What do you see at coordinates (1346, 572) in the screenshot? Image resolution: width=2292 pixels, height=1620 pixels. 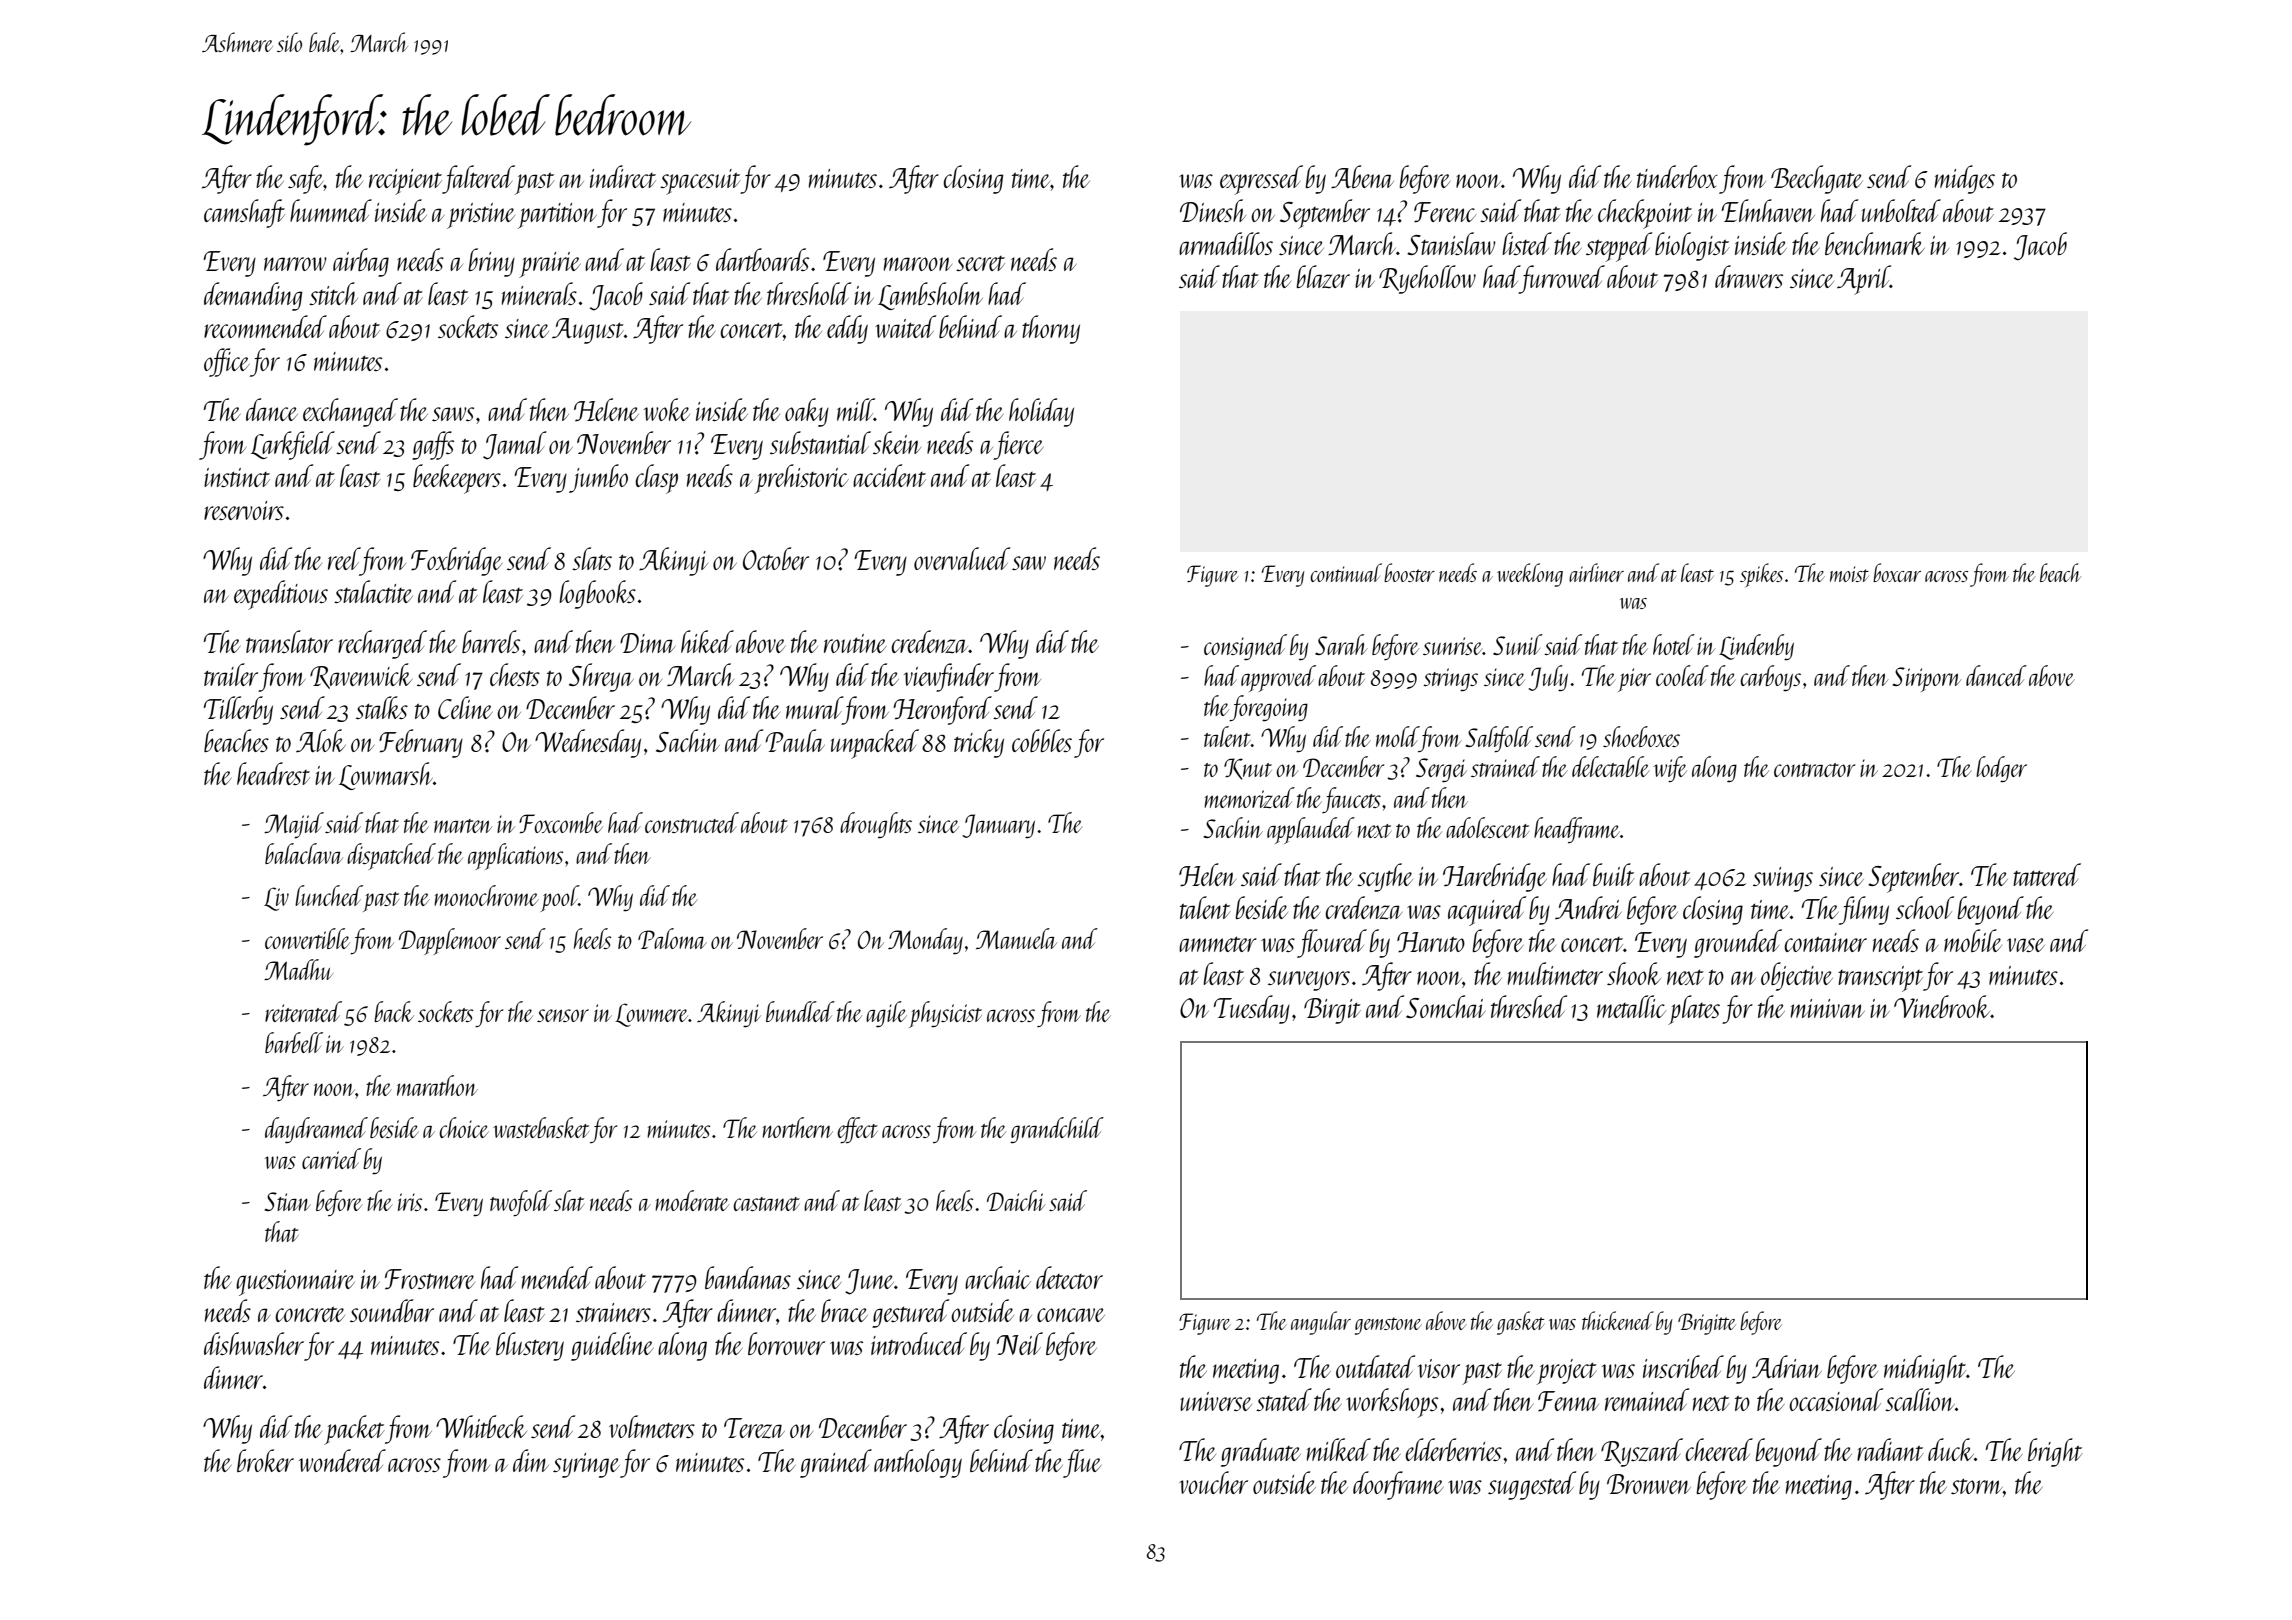 I see `continual` at bounding box center [1346, 572].
